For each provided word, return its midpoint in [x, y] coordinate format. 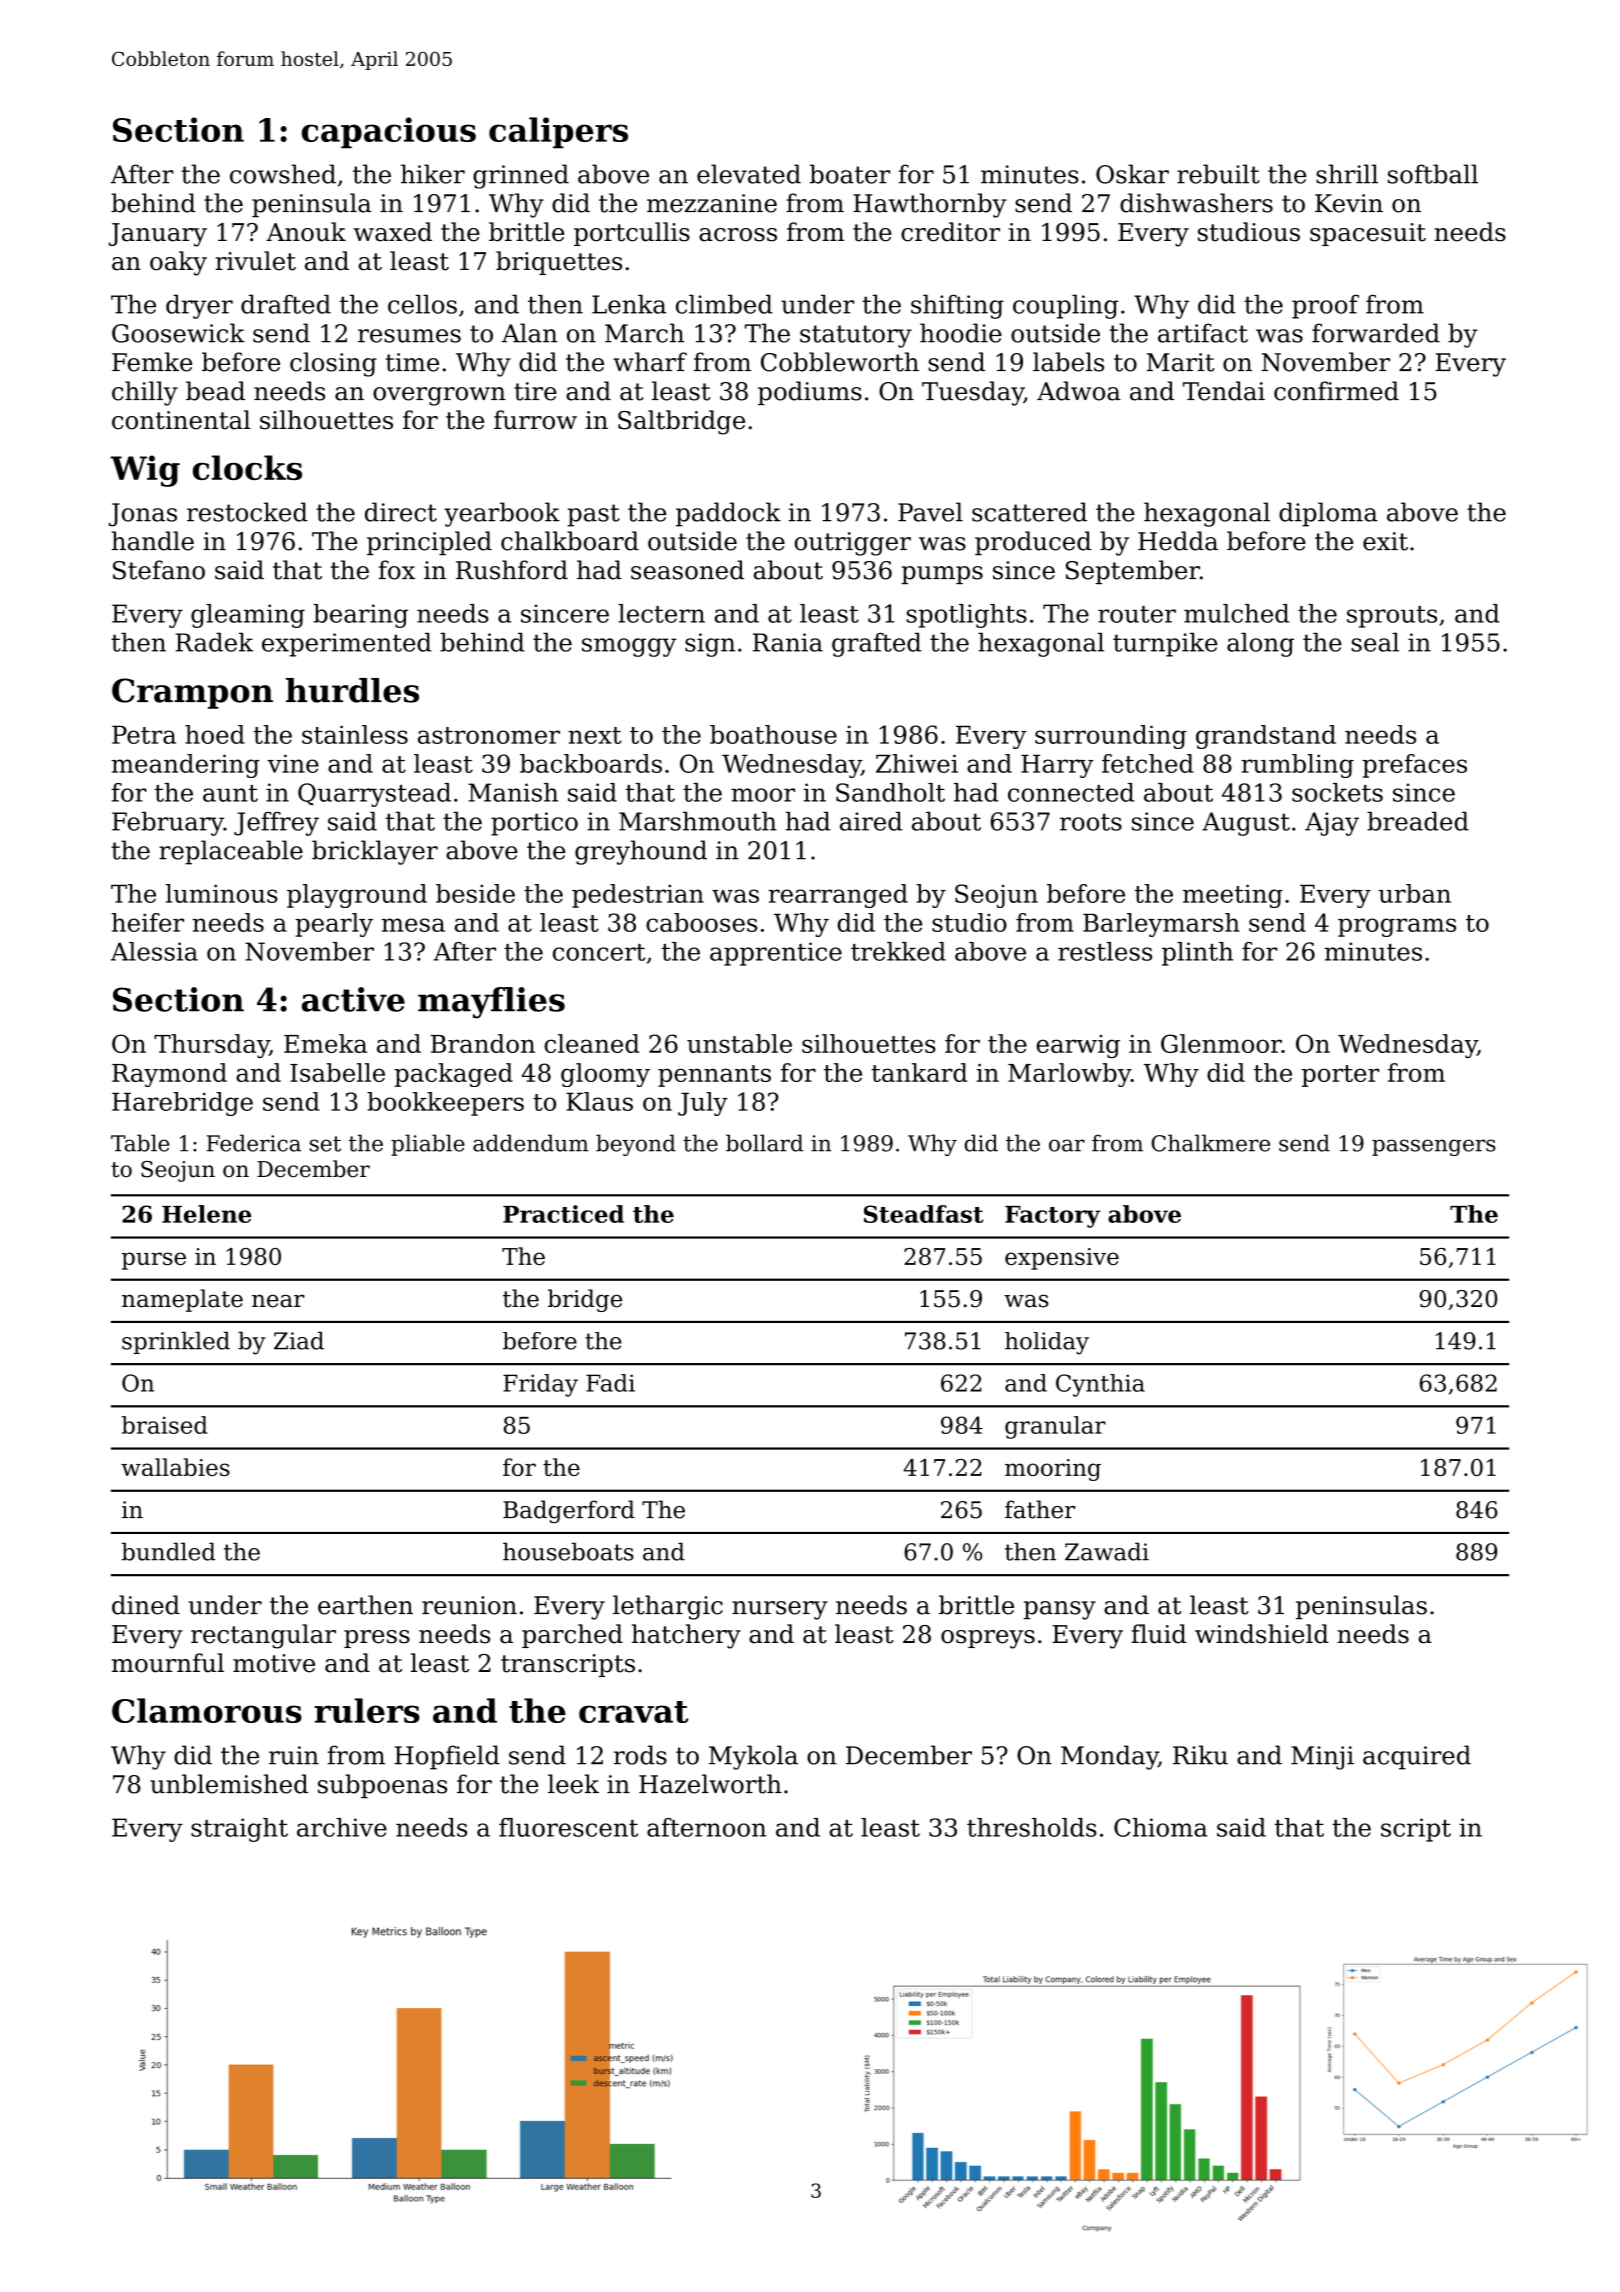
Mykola [753, 1757]
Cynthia [1100, 1385]
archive [342, 1827]
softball [1433, 174]
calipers [558, 133]
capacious [389, 133]
